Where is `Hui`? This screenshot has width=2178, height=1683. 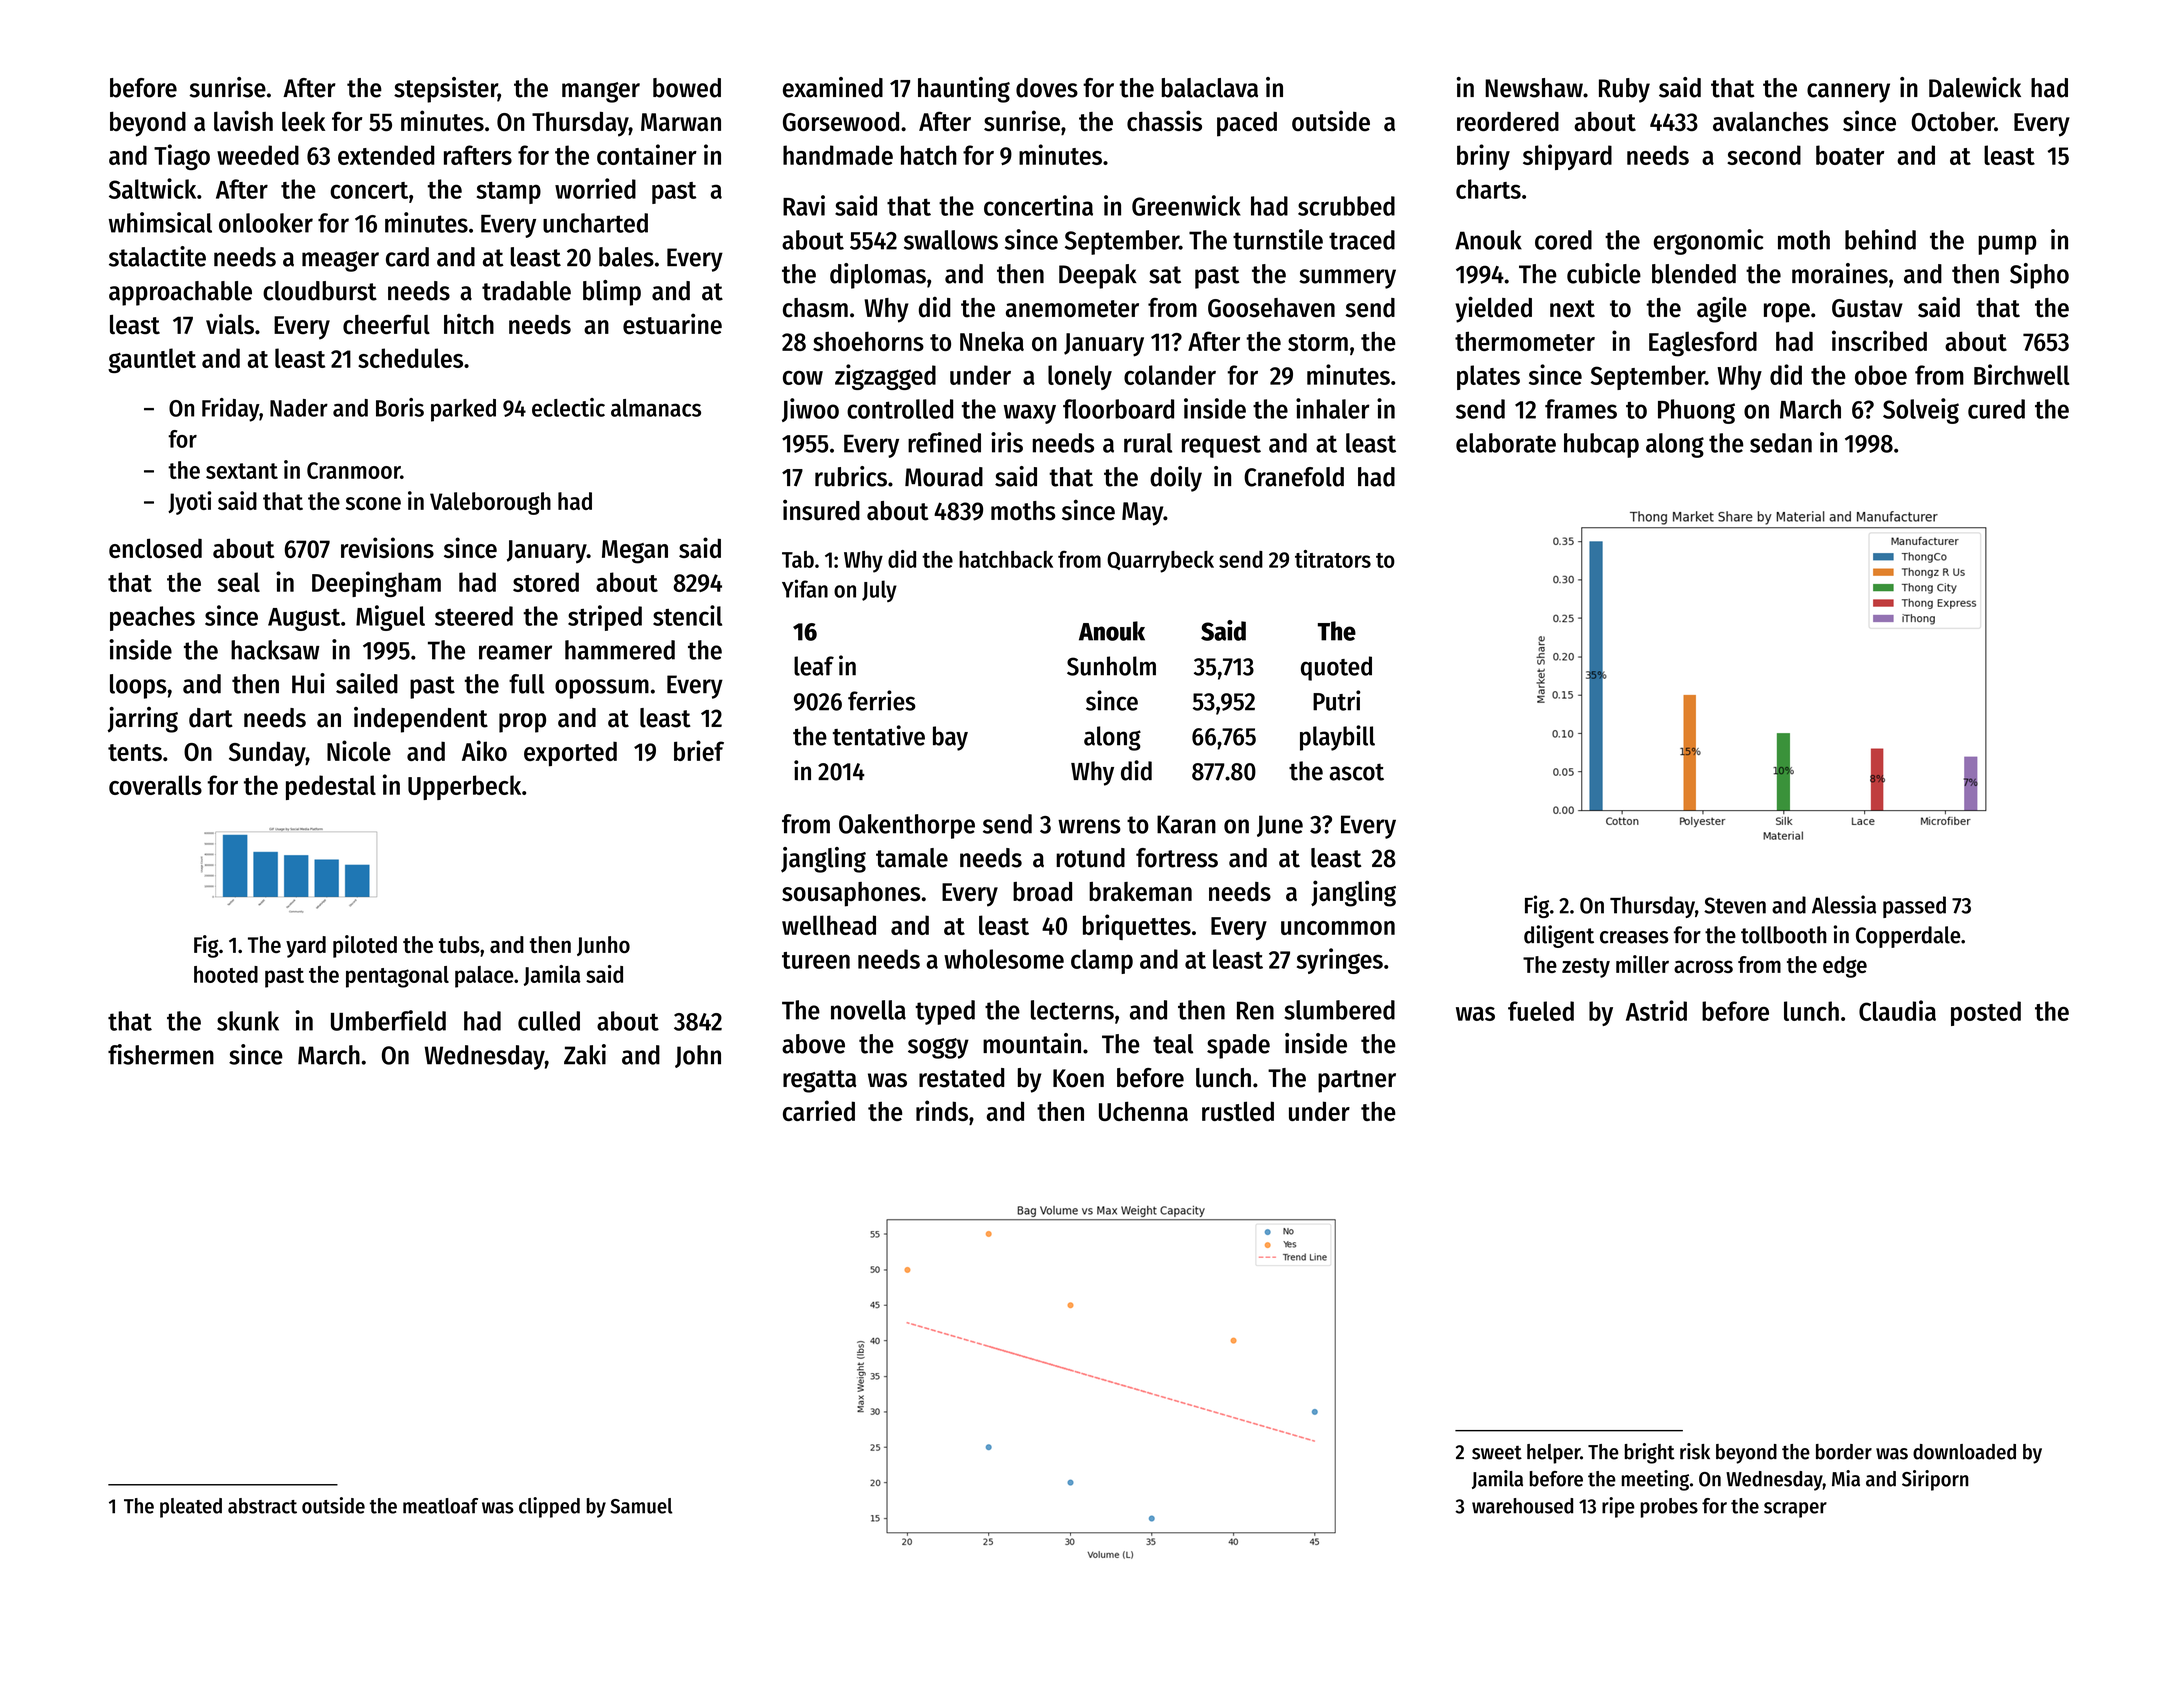 Hui is located at coordinates (308, 683).
